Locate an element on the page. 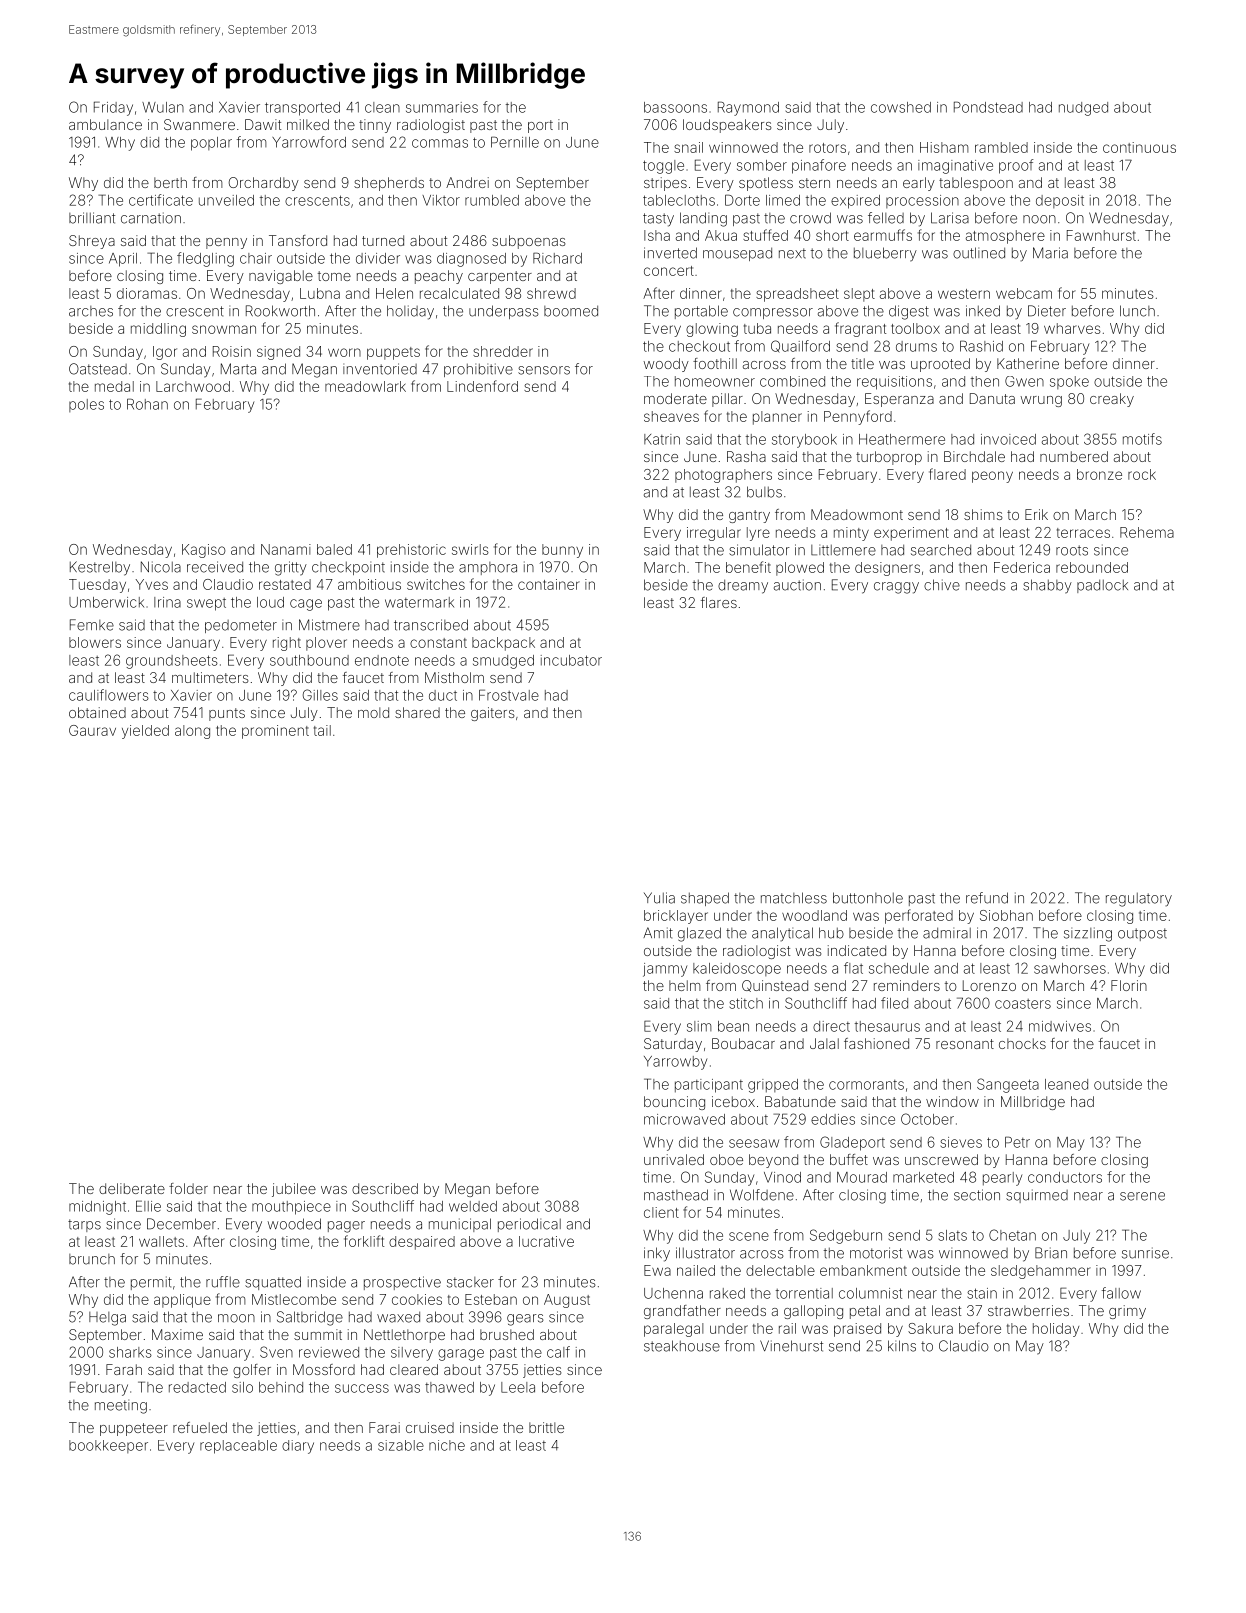  kilns is located at coordinates (902, 1346).
